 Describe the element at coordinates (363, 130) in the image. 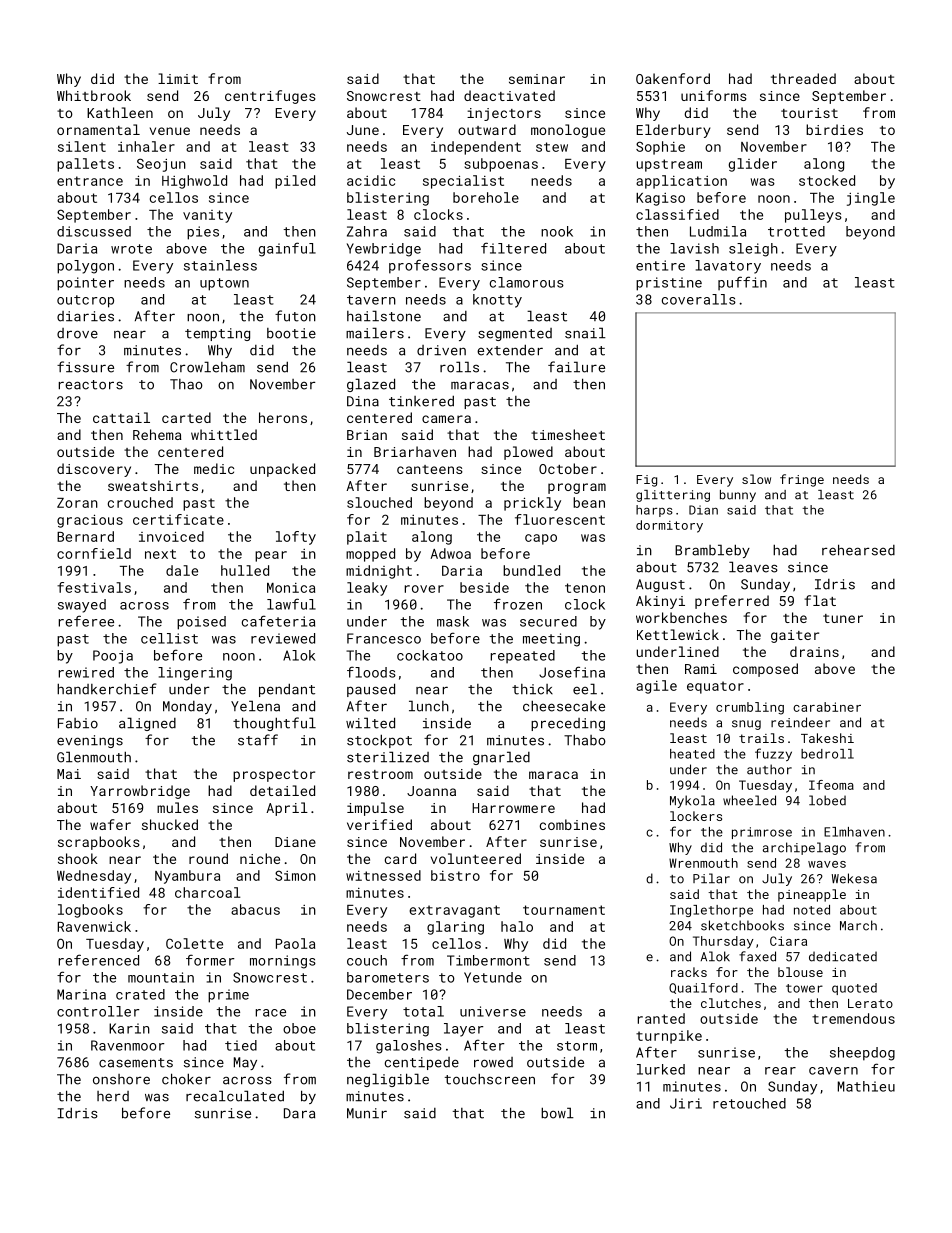

I see `June` at that location.
